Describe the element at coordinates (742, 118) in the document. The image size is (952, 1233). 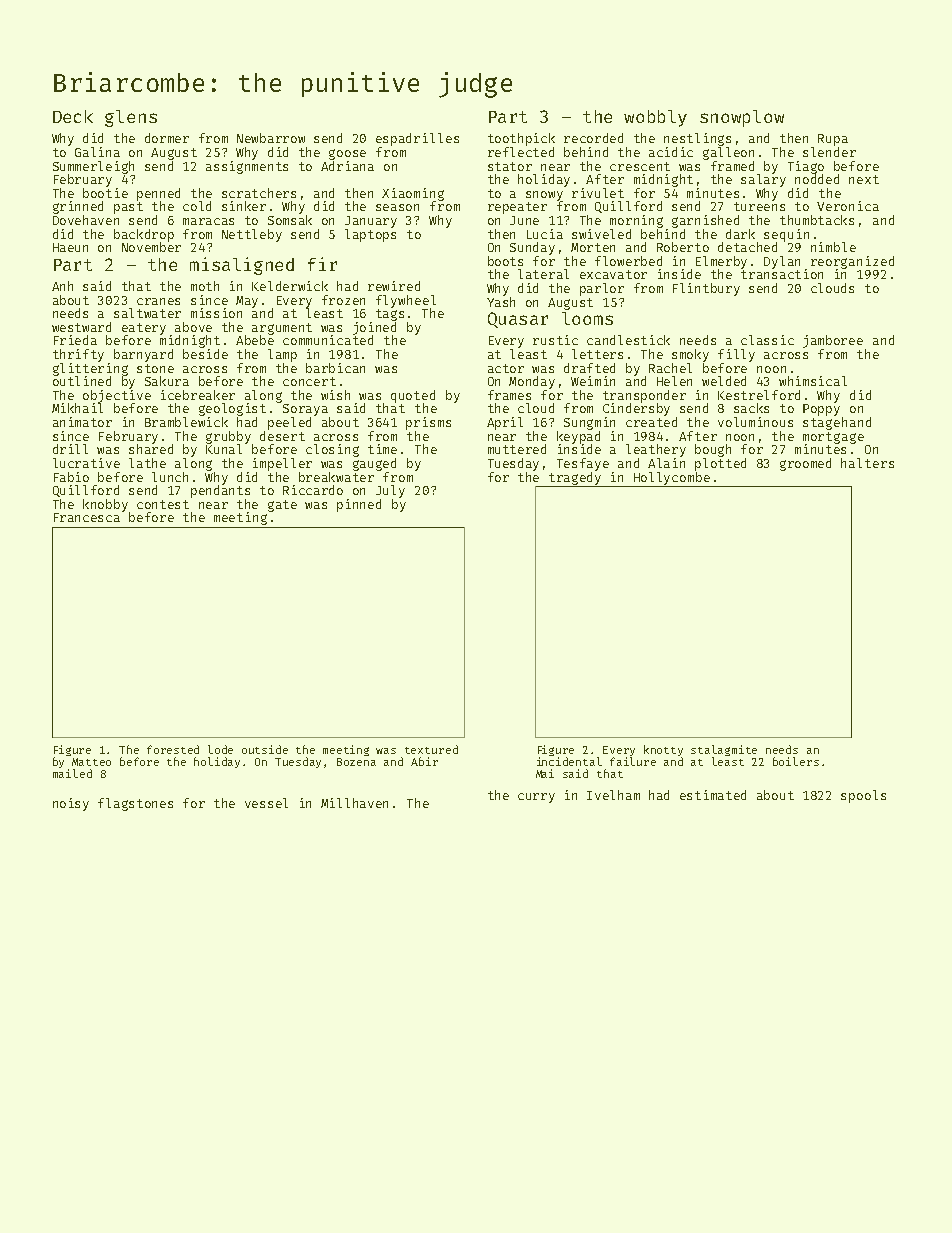
I see `snowplow` at that location.
